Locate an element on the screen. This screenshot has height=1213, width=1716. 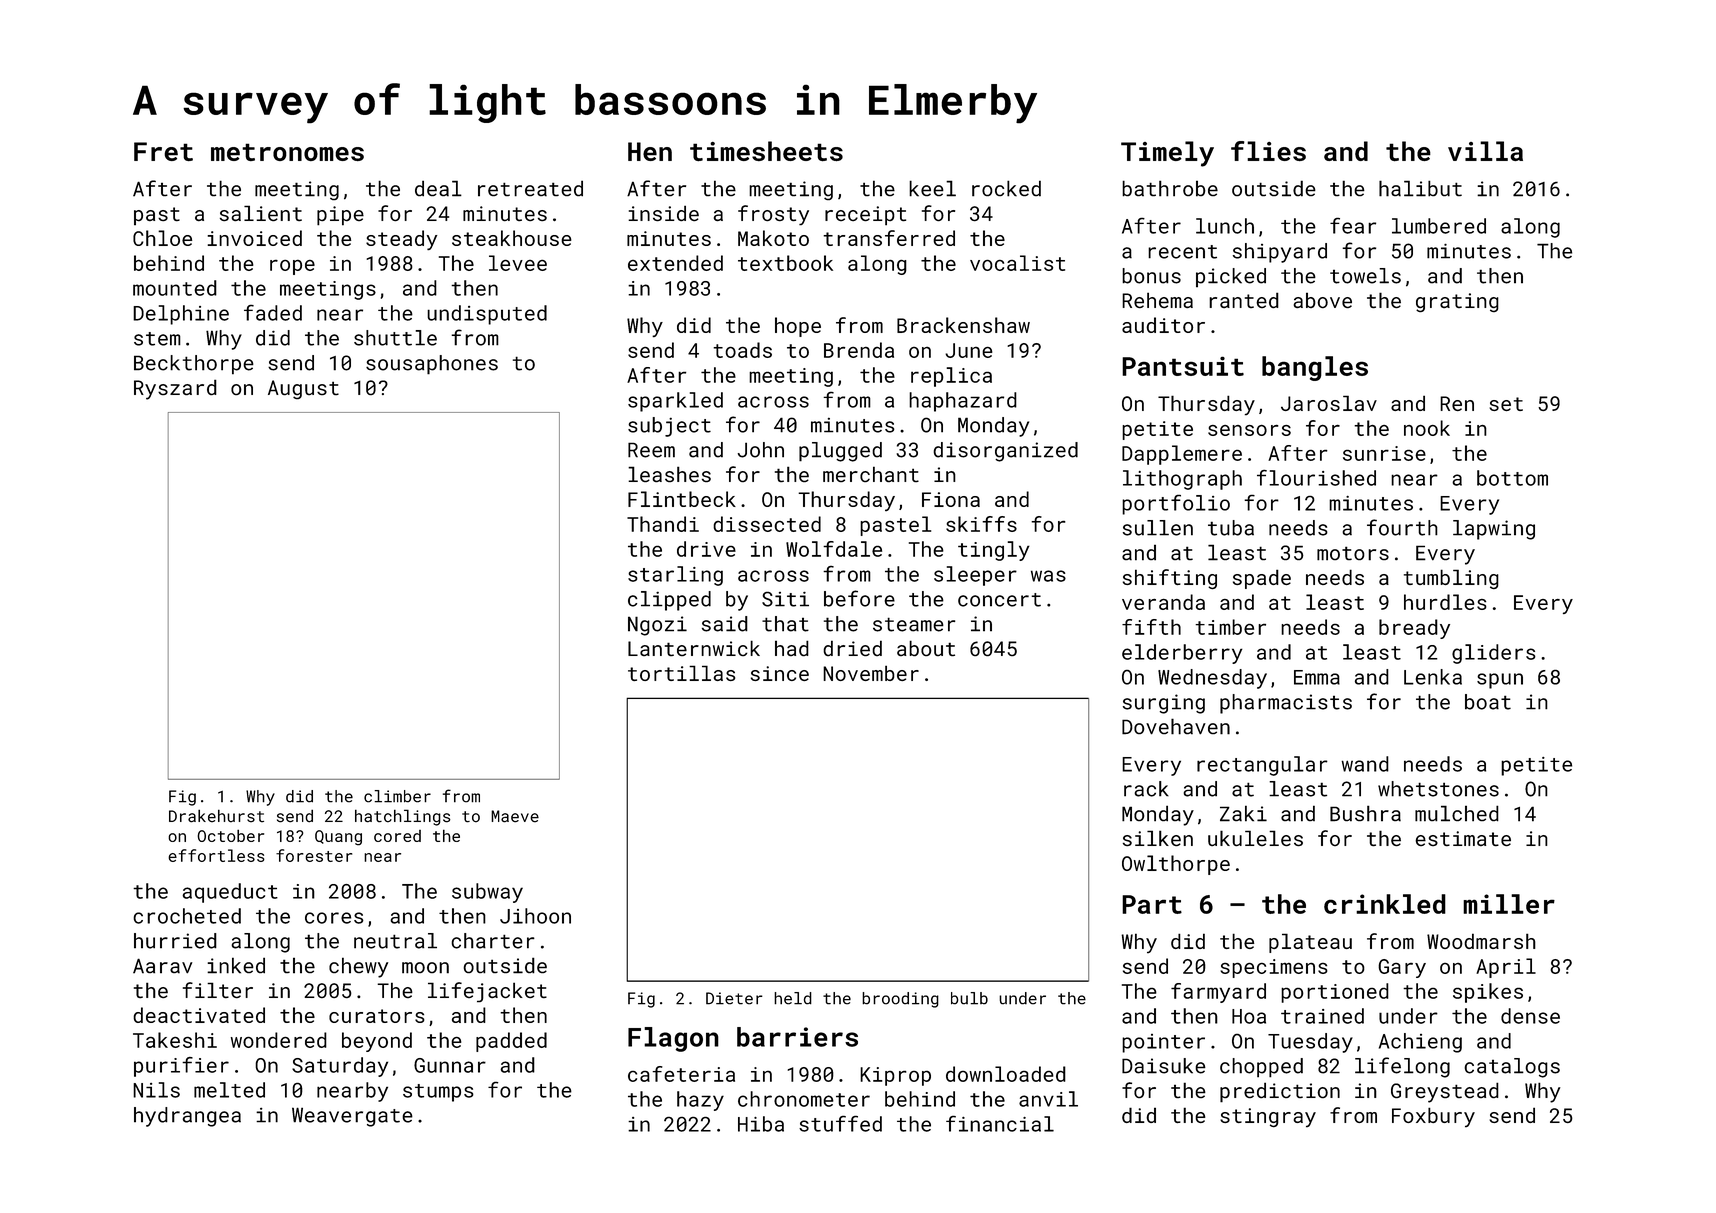
filter is located at coordinates (218, 990).
